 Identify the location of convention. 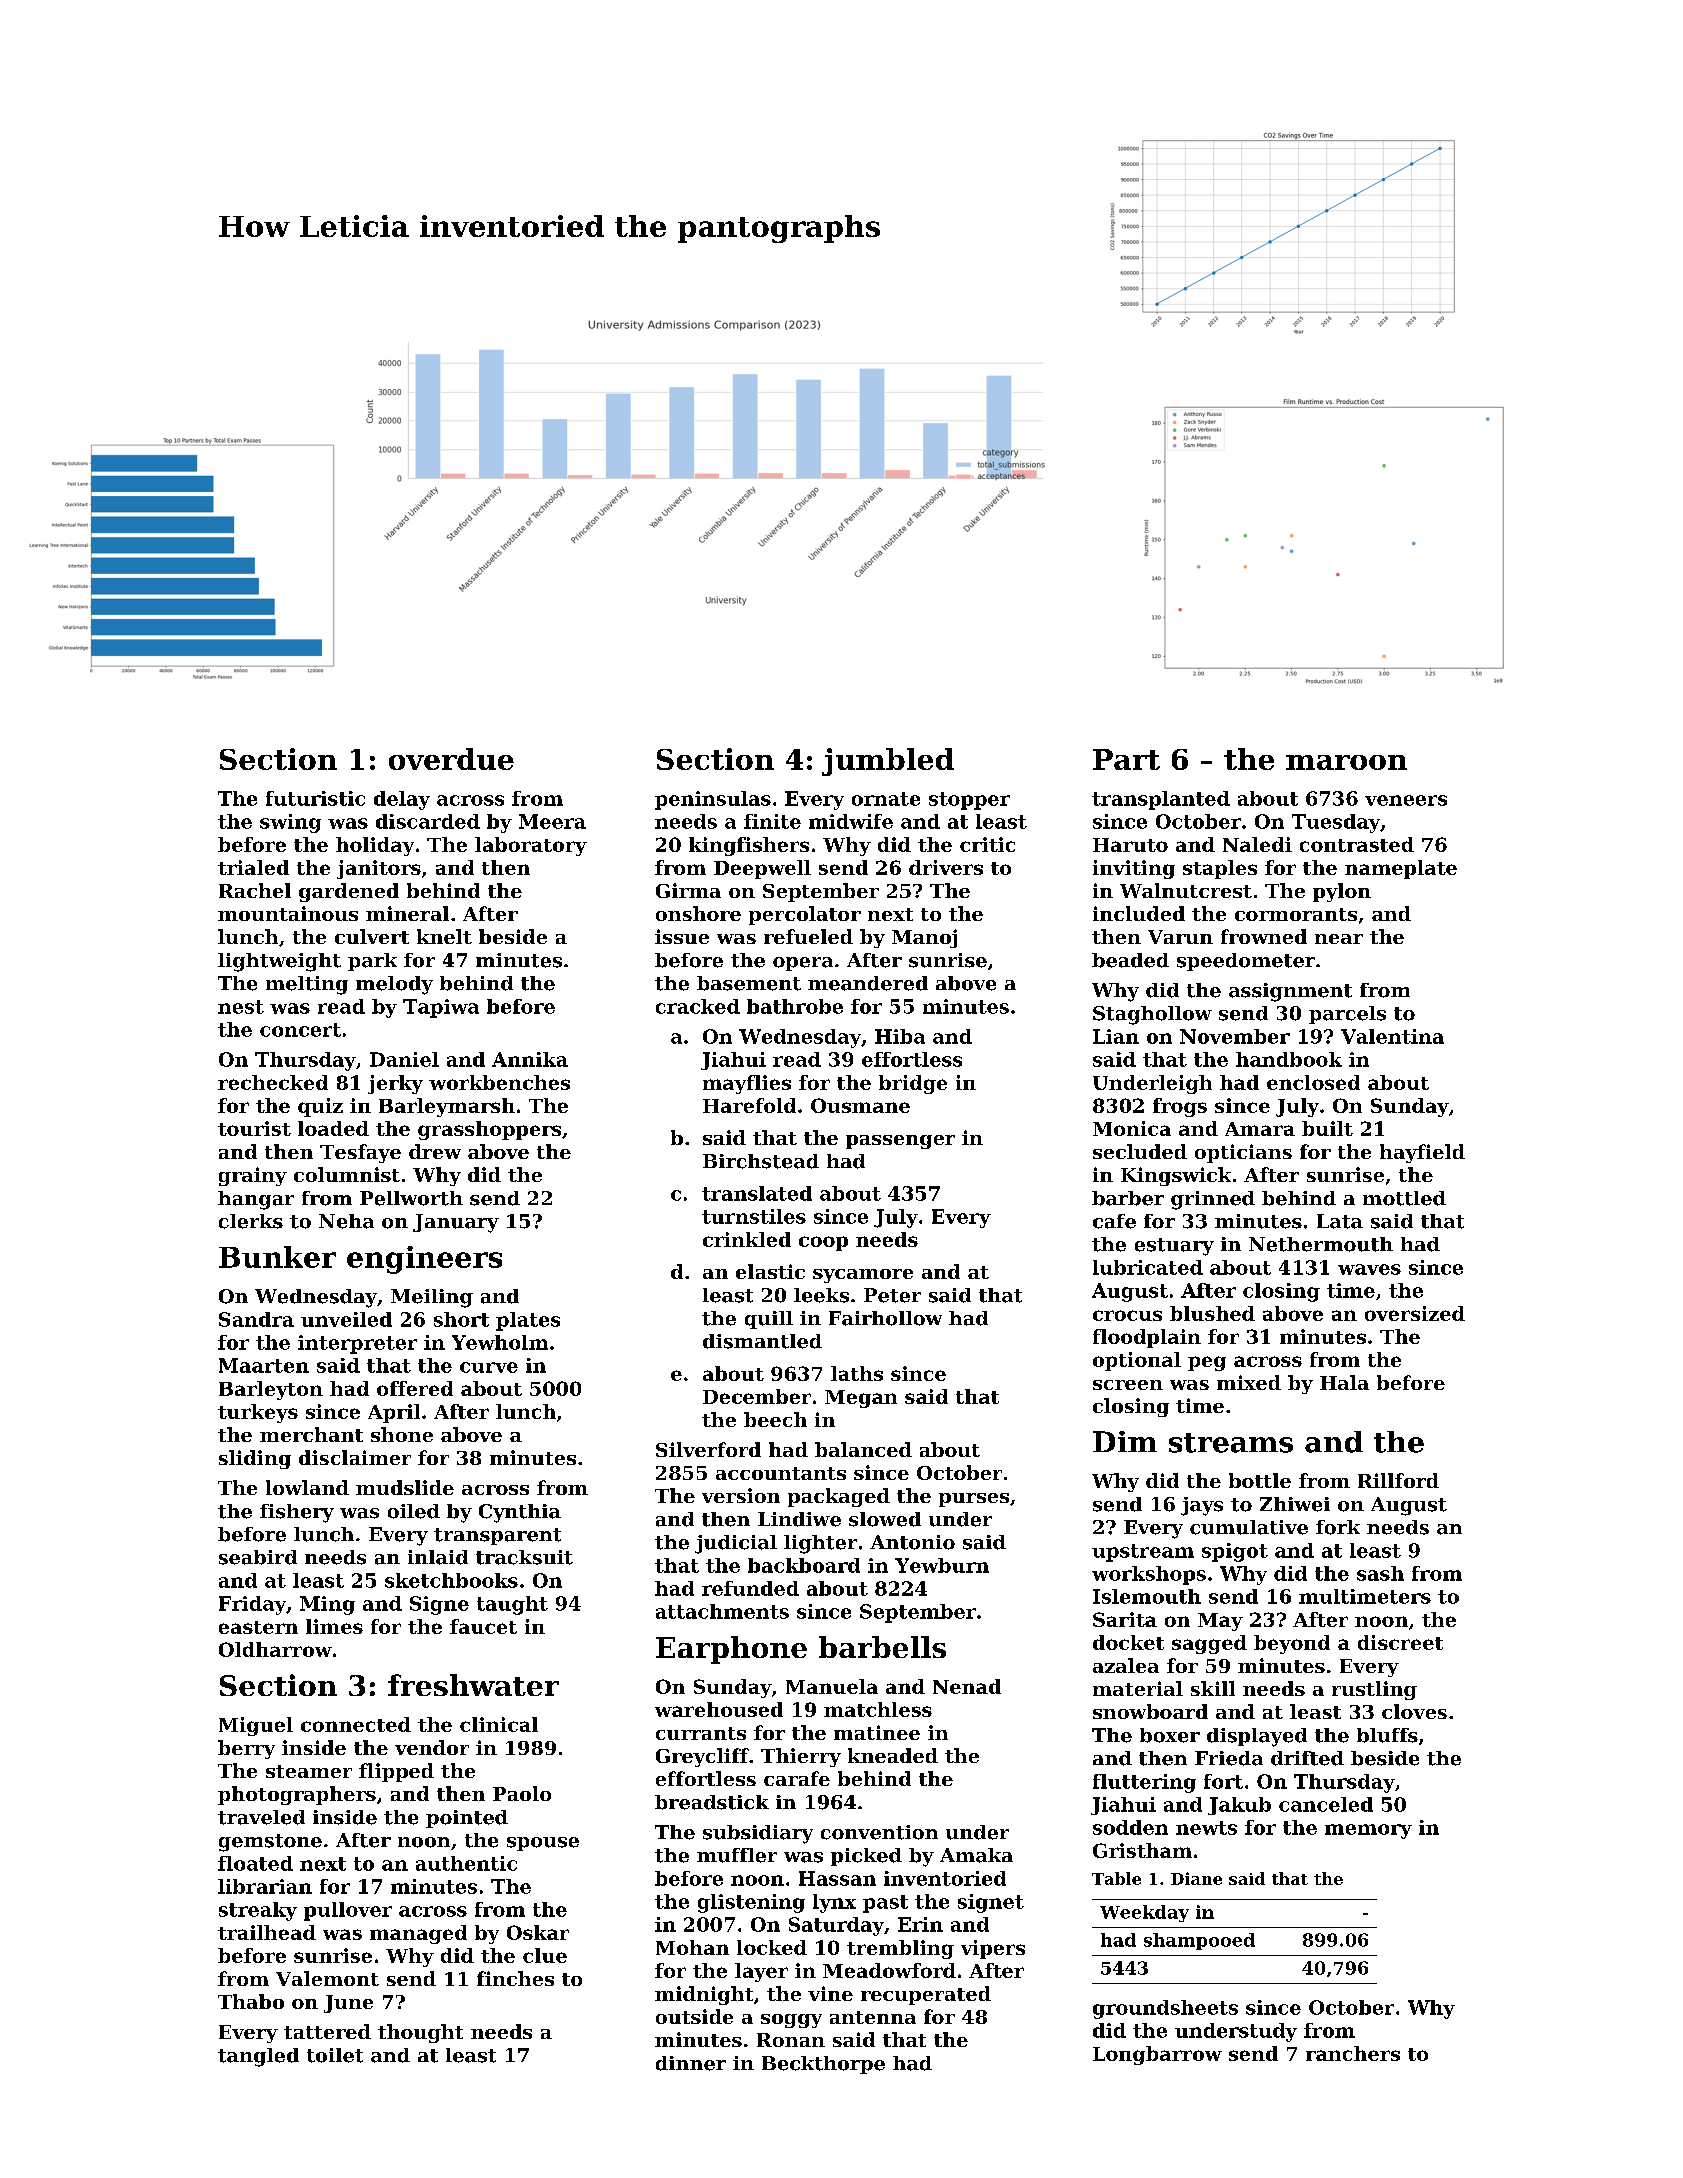
(879, 1832).
